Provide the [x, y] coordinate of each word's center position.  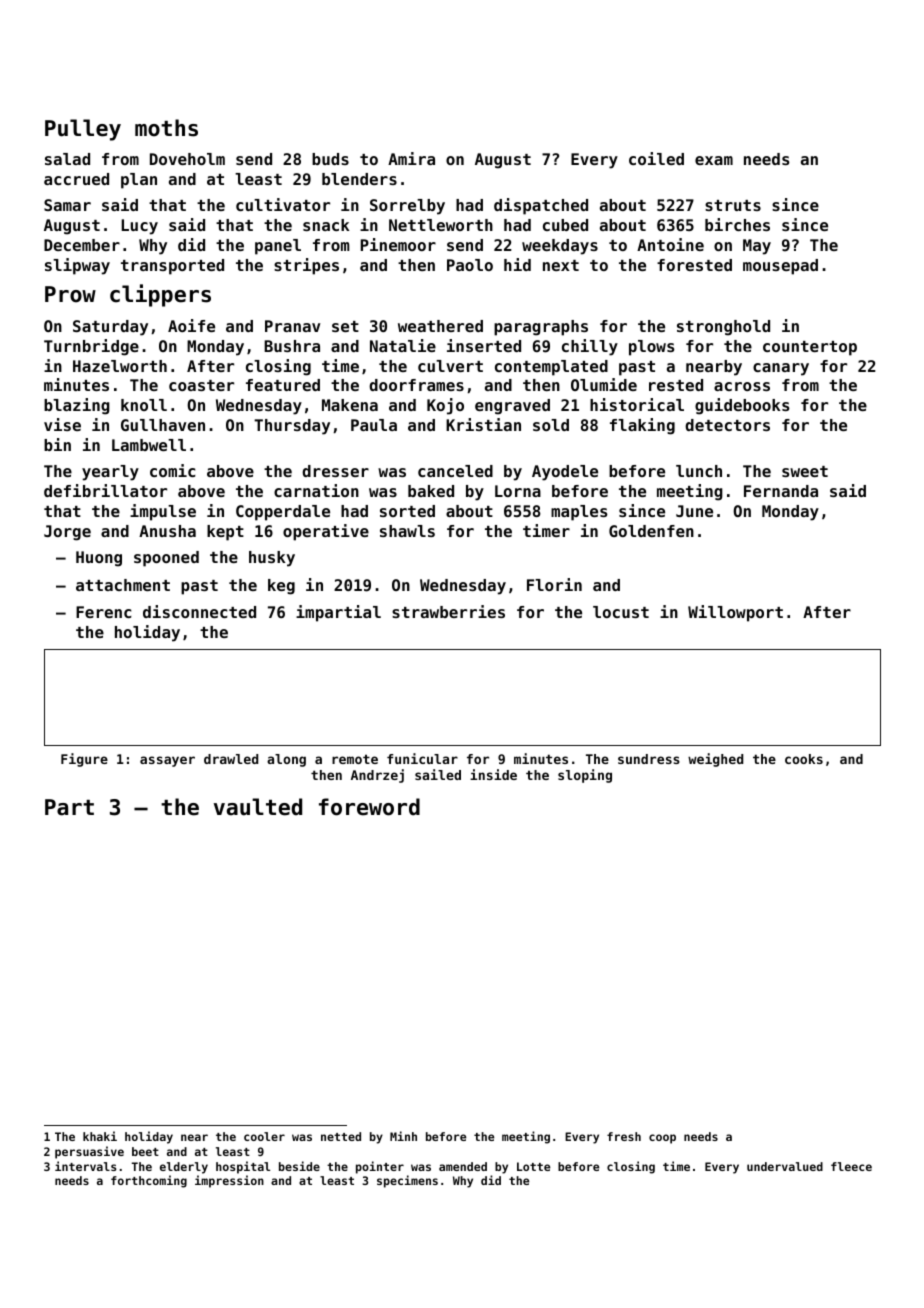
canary [781, 369]
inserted [484, 345]
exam [714, 160]
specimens [407, 1181]
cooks [804, 759]
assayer [167, 761]
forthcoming [149, 1181]
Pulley [83, 130]
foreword [369, 807]
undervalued [785, 1166]
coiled [656, 158]
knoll [144, 405]
